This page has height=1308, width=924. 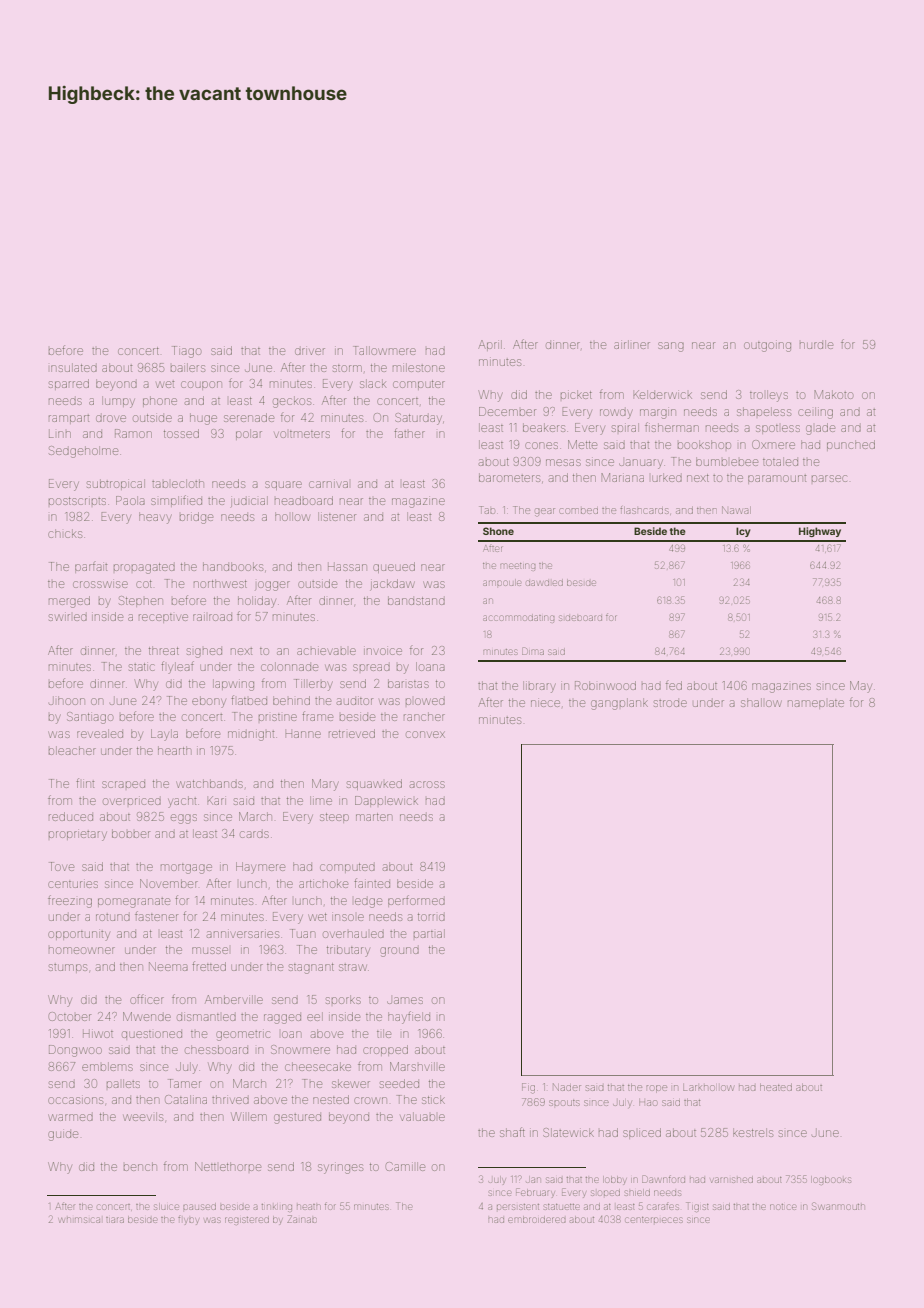 What do you see at coordinates (70, 901) in the page?
I see `freezing` at bounding box center [70, 901].
